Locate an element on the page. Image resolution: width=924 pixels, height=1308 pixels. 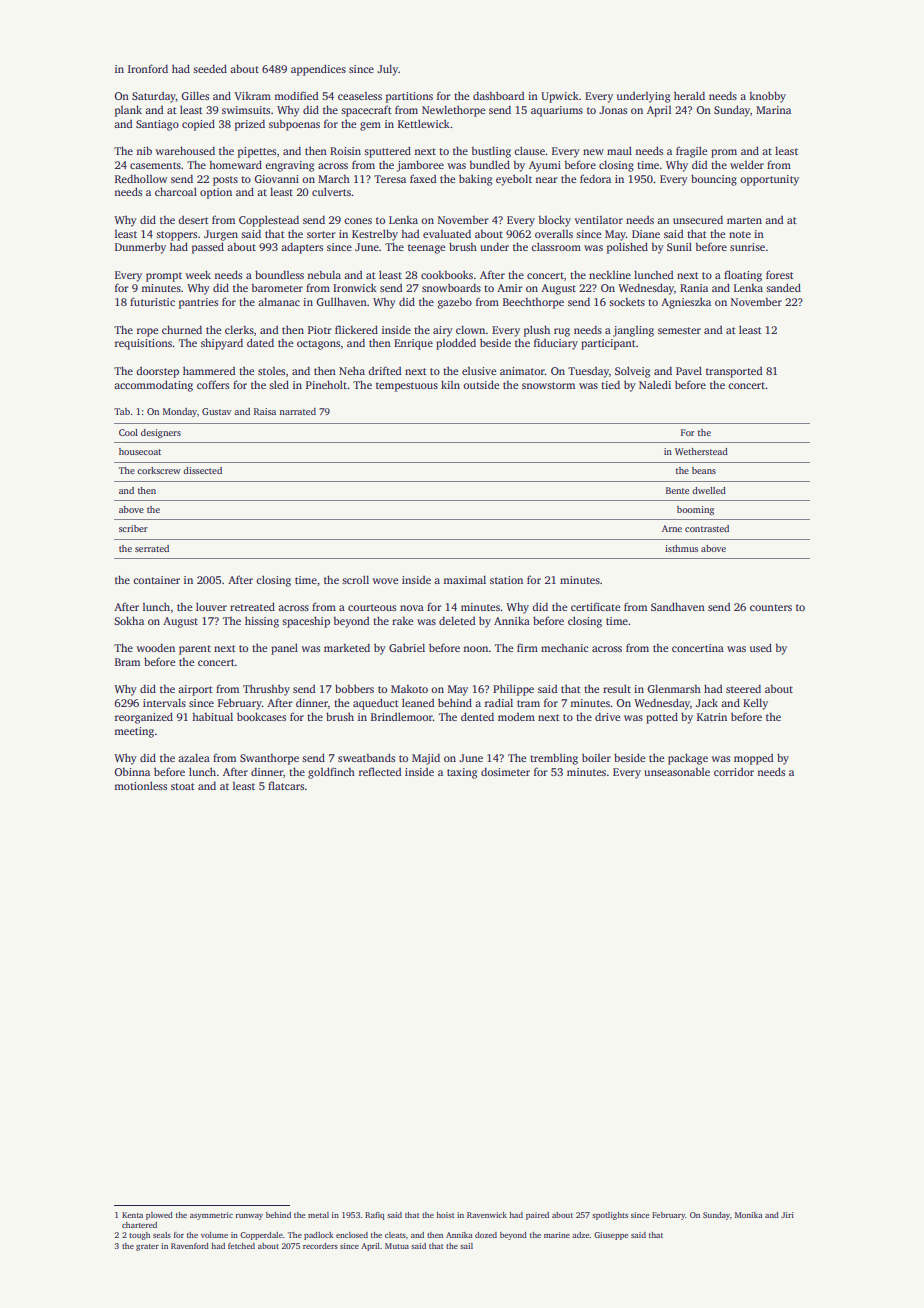
flatcars is located at coordinates (286, 785).
